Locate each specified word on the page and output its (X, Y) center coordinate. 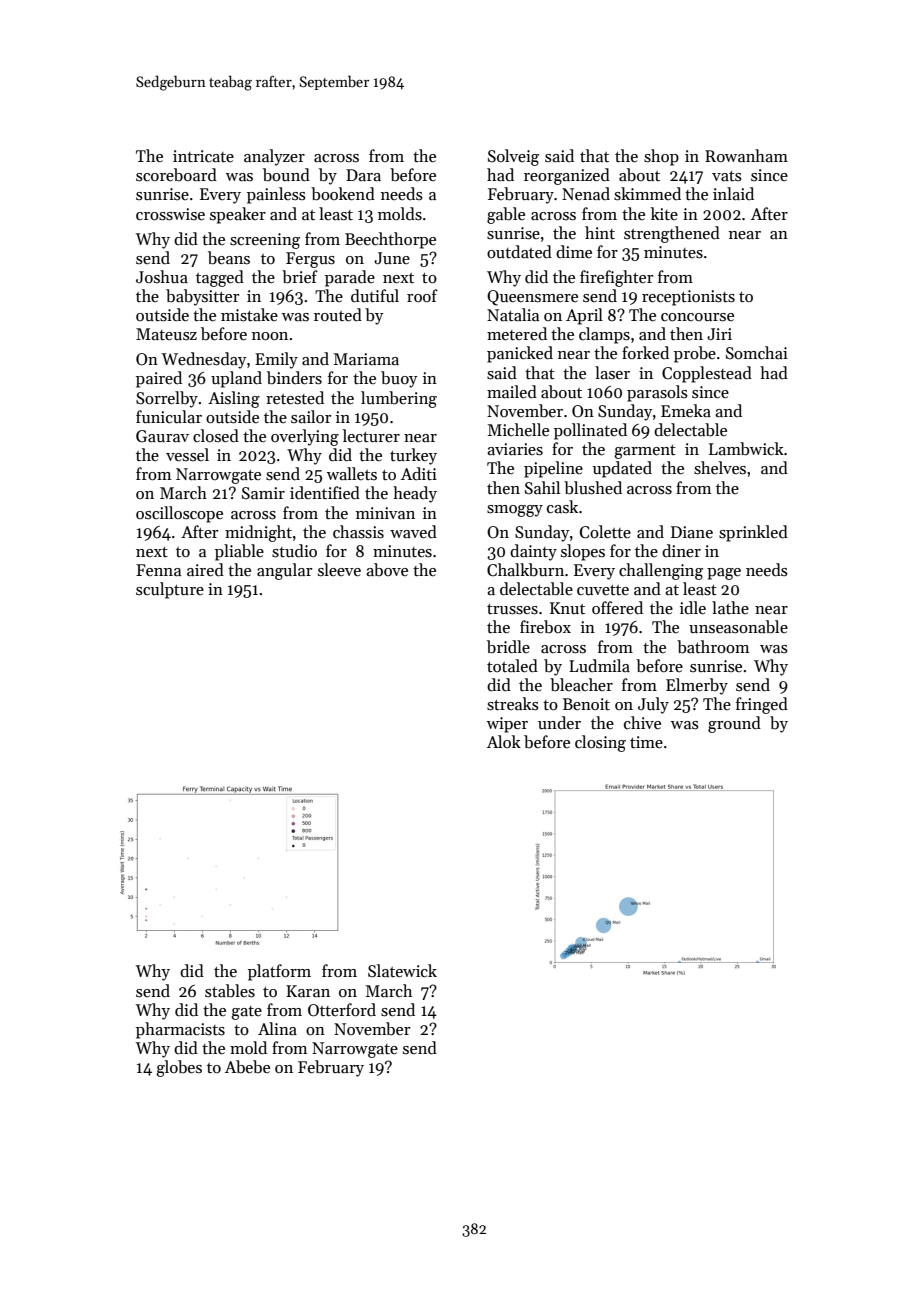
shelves (720, 468)
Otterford (342, 1010)
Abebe (247, 1067)
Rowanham (746, 156)
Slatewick (402, 971)
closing (600, 743)
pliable (239, 552)
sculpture (170, 590)
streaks (513, 704)
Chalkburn (525, 570)
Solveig (513, 157)
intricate (203, 156)
